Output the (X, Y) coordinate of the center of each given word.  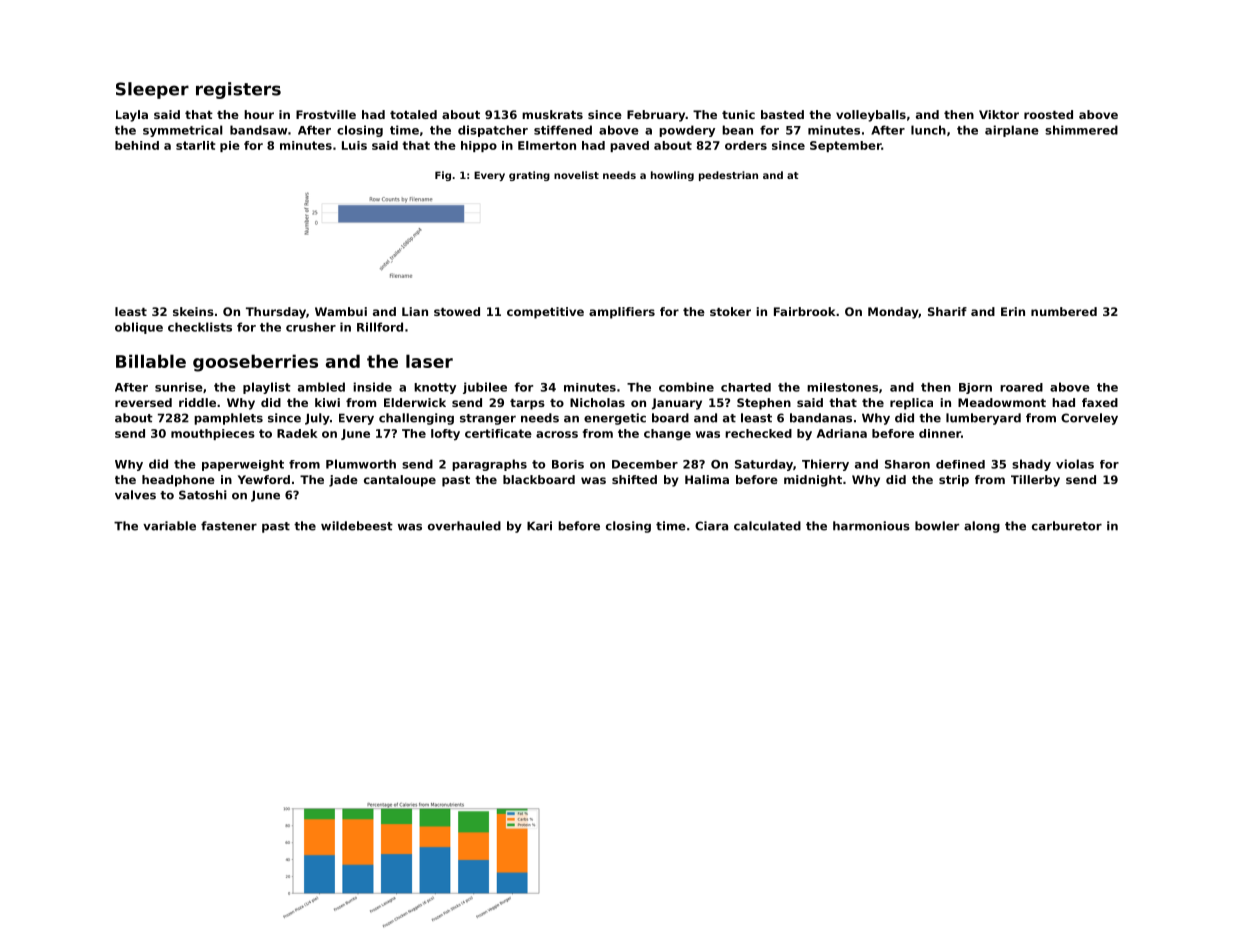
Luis (354, 145)
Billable (151, 361)
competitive (545, 313)
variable (169, 526)
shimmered (1081, 130)
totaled (413, 114)
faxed (1100, 402)
